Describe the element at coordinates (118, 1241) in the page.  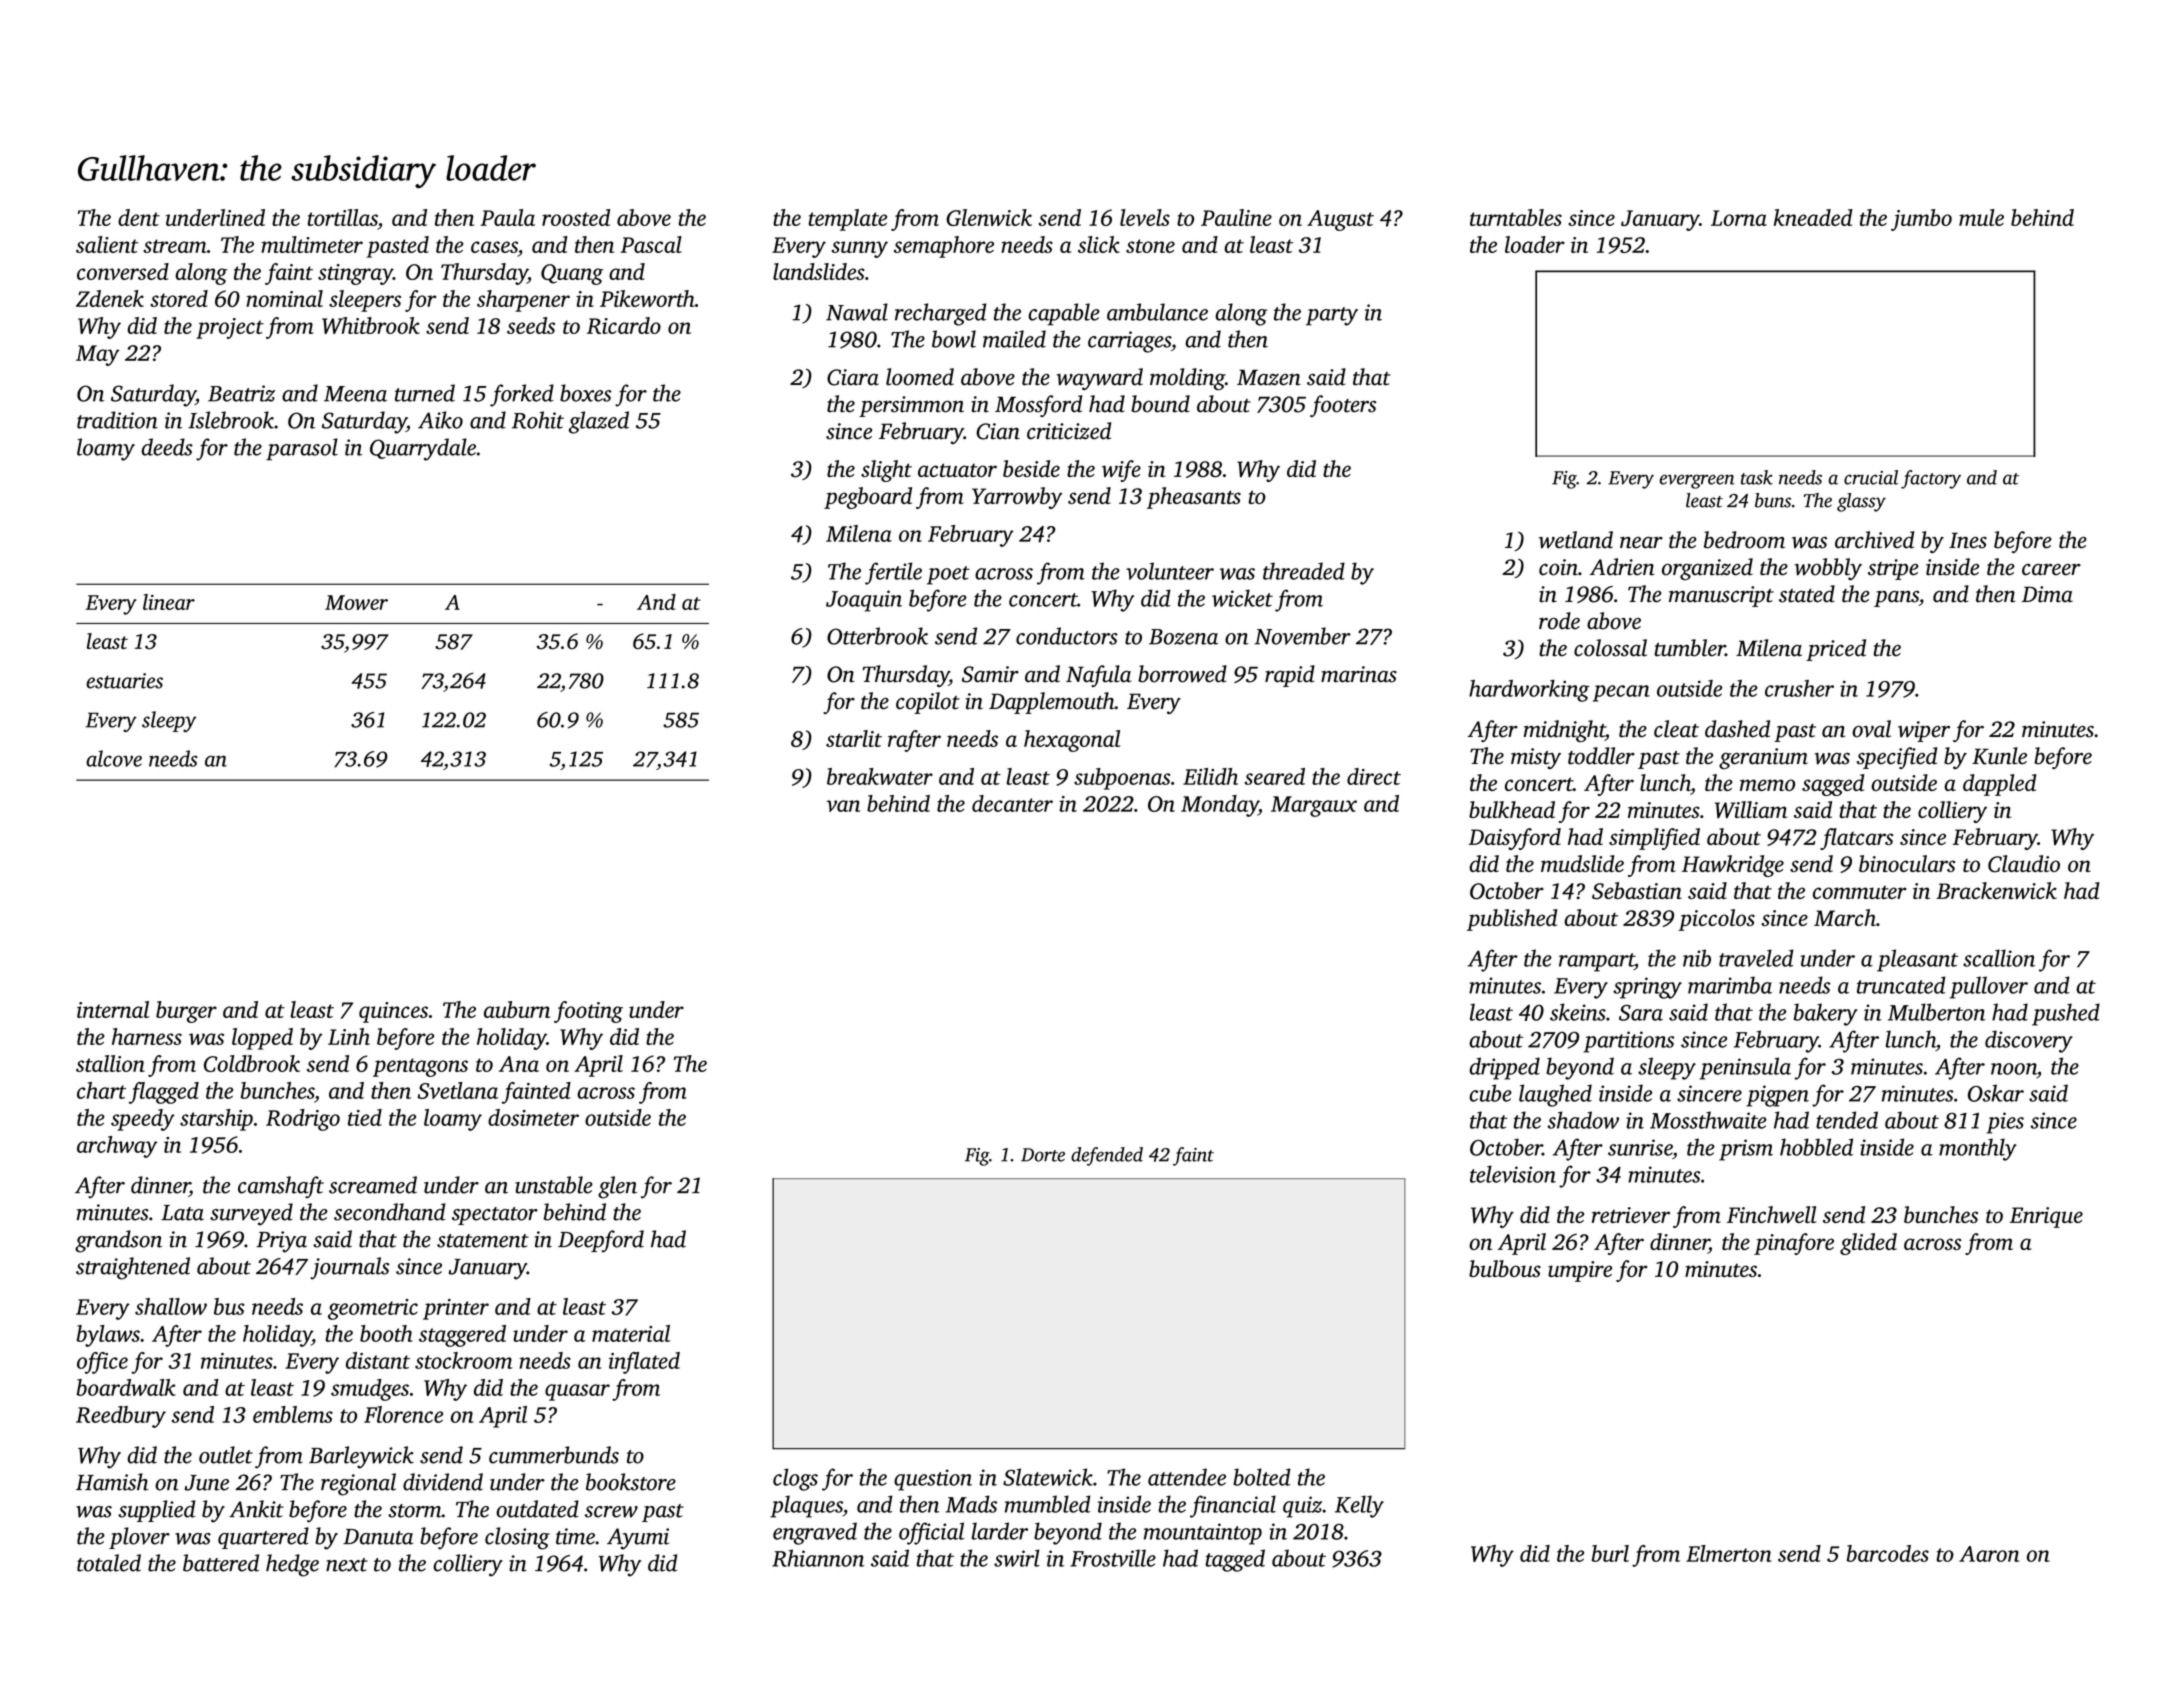
I see `grandson` at that location.
